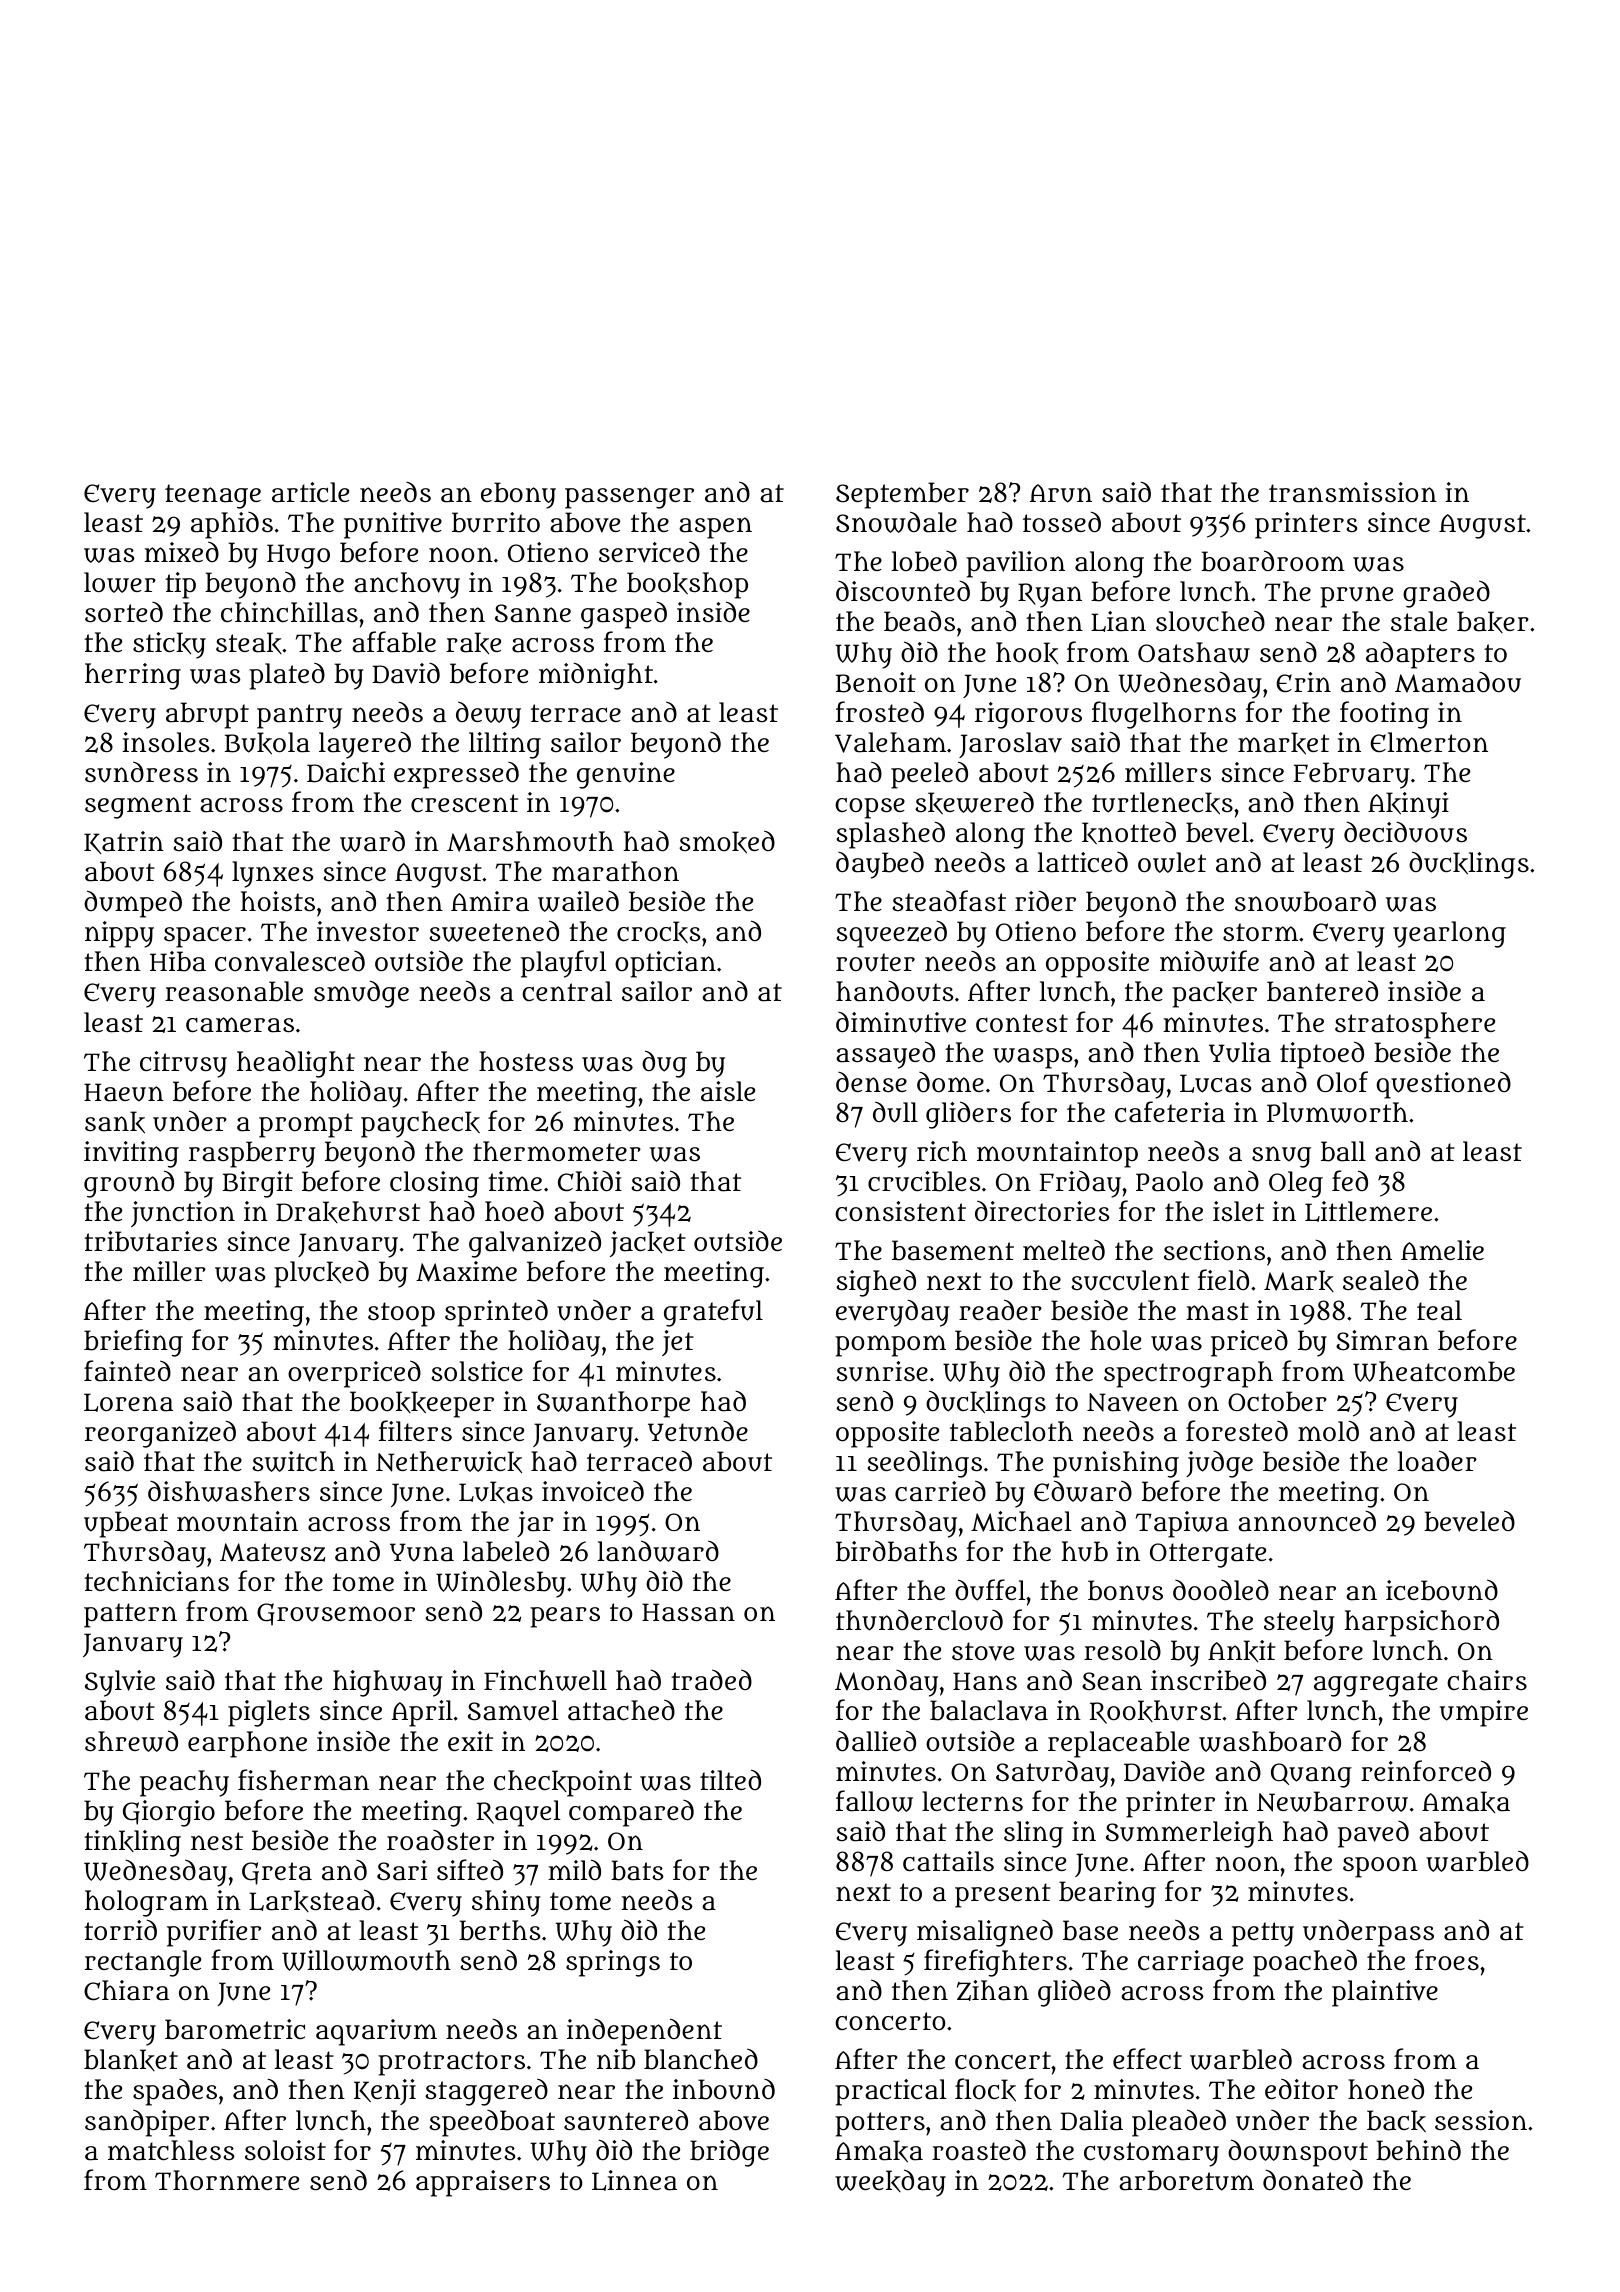 The image size is (1620, 2292). Describe the element at coordinates (1353, 492) in the page. I see `transmission` at that location.
